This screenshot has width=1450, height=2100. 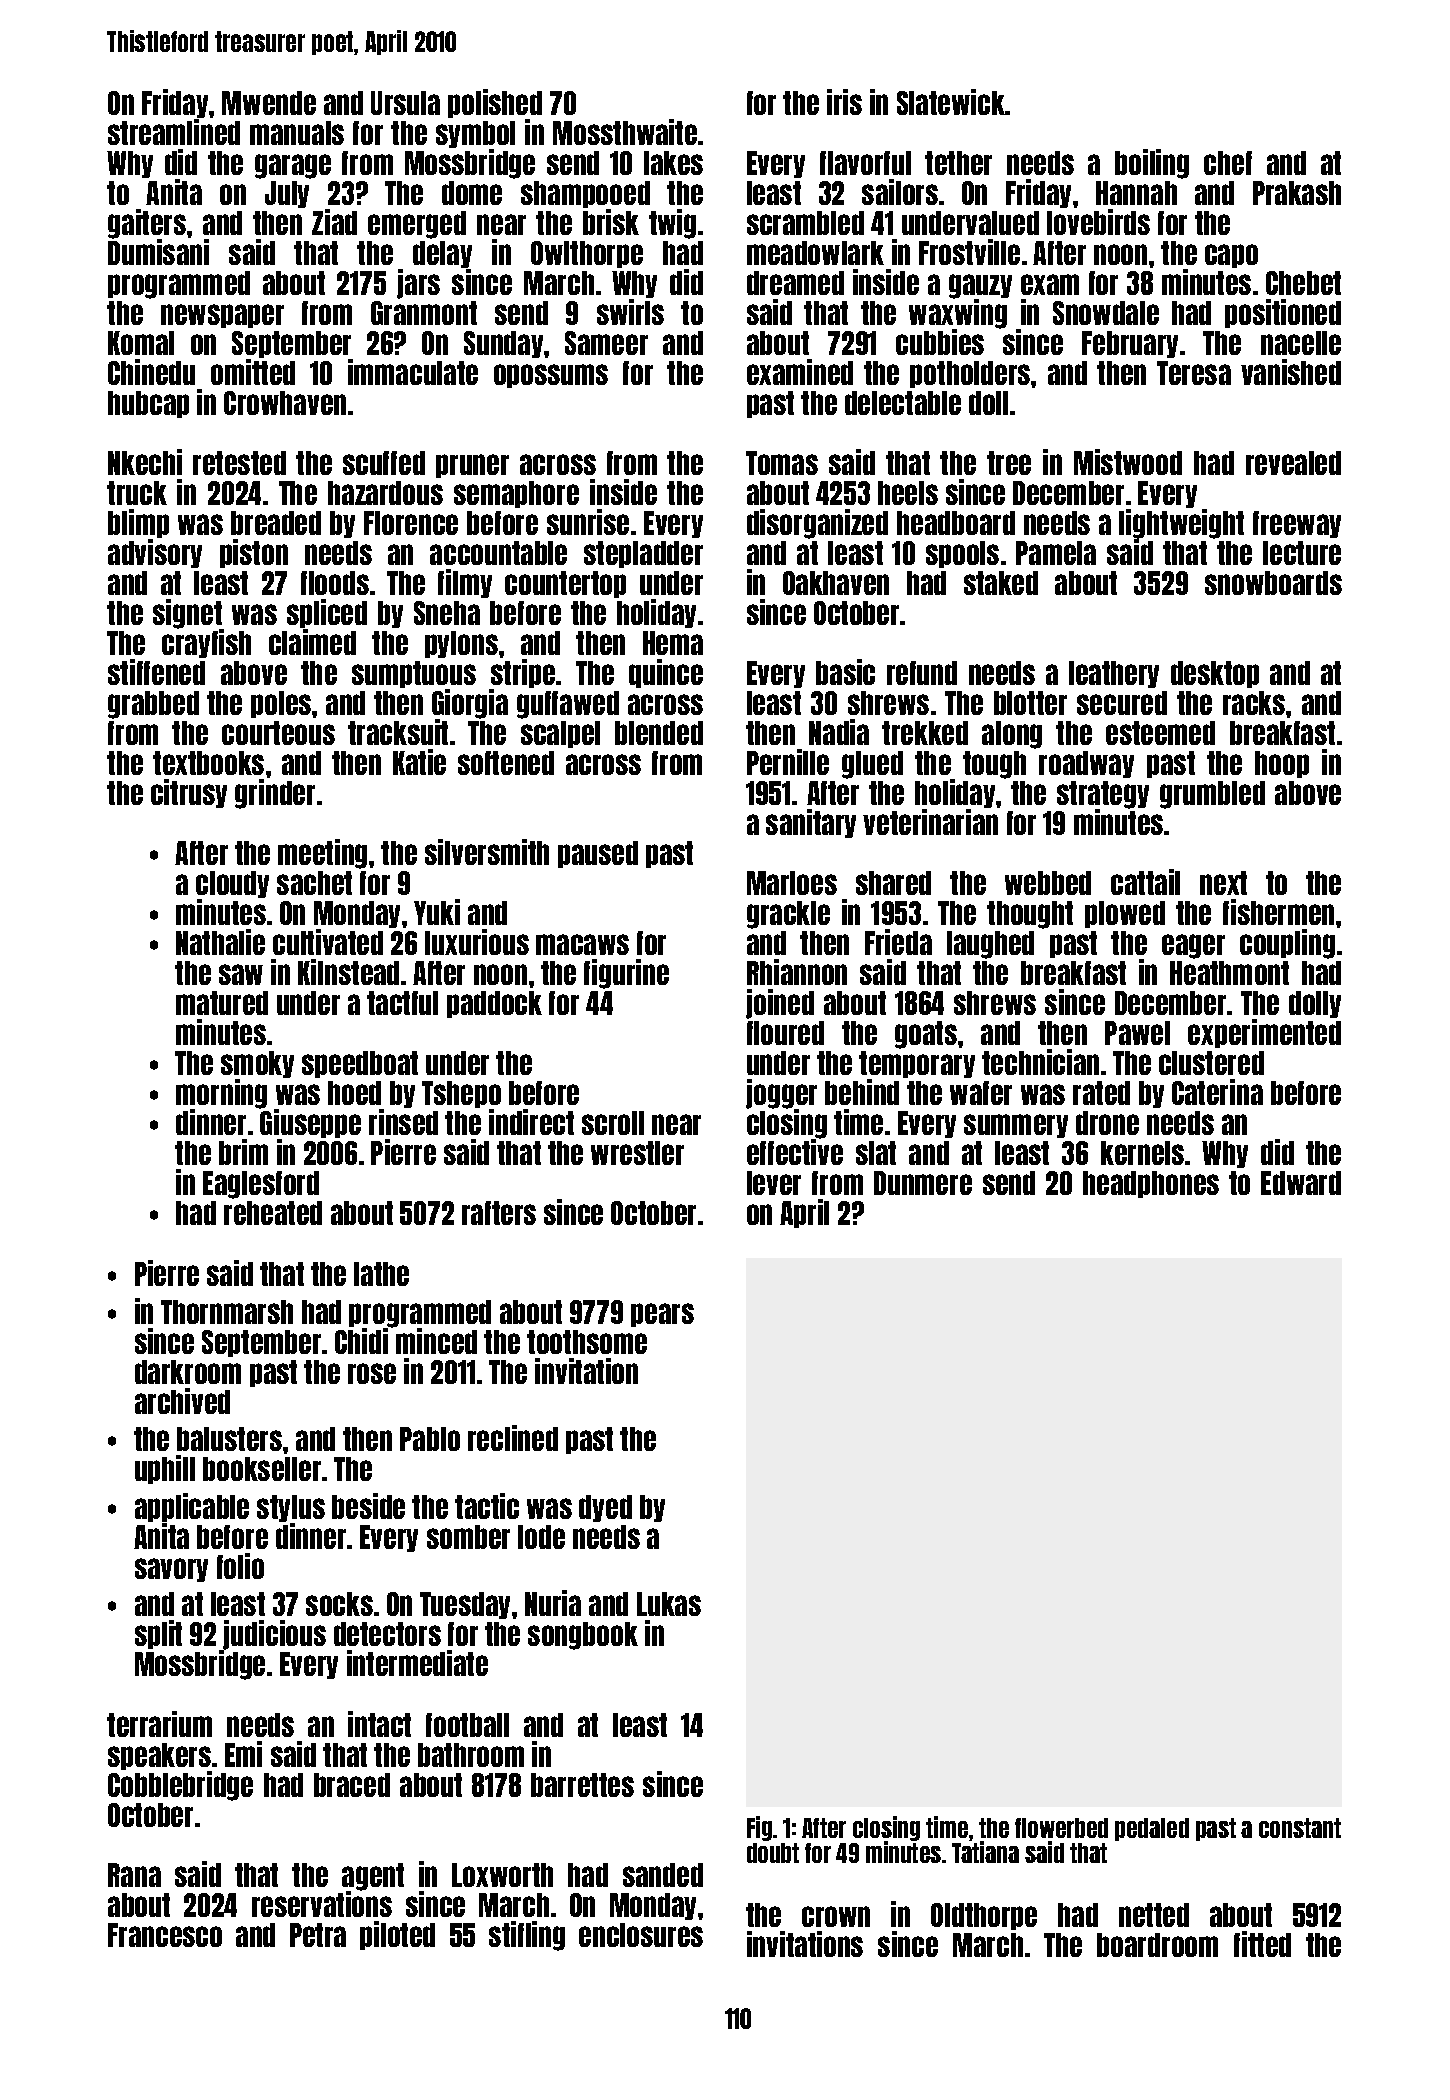 I want to click on stylus, so click(x=291, y=1508).
